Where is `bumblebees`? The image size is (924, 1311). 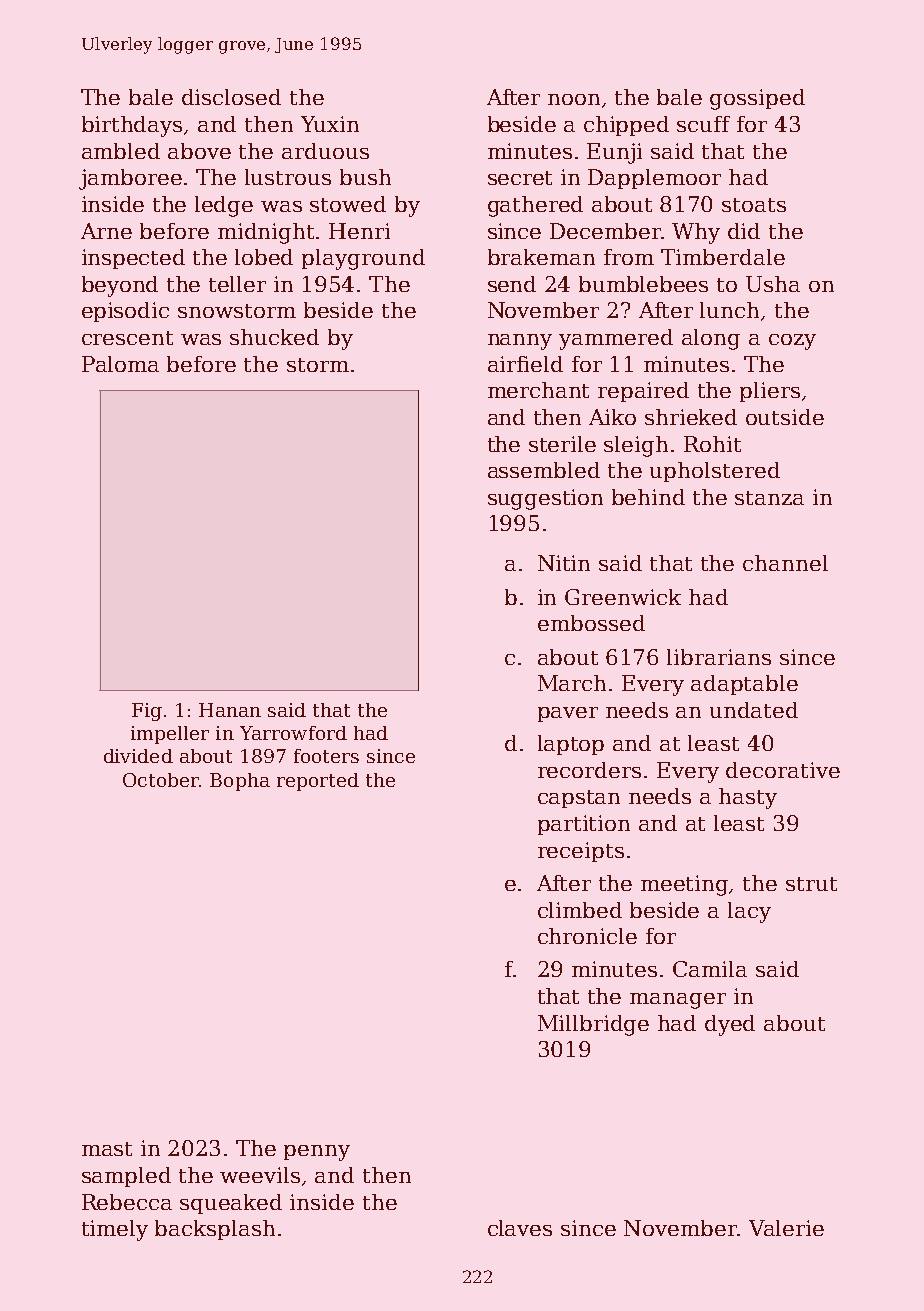 bumblebees is located at coordinates (643, 284).
